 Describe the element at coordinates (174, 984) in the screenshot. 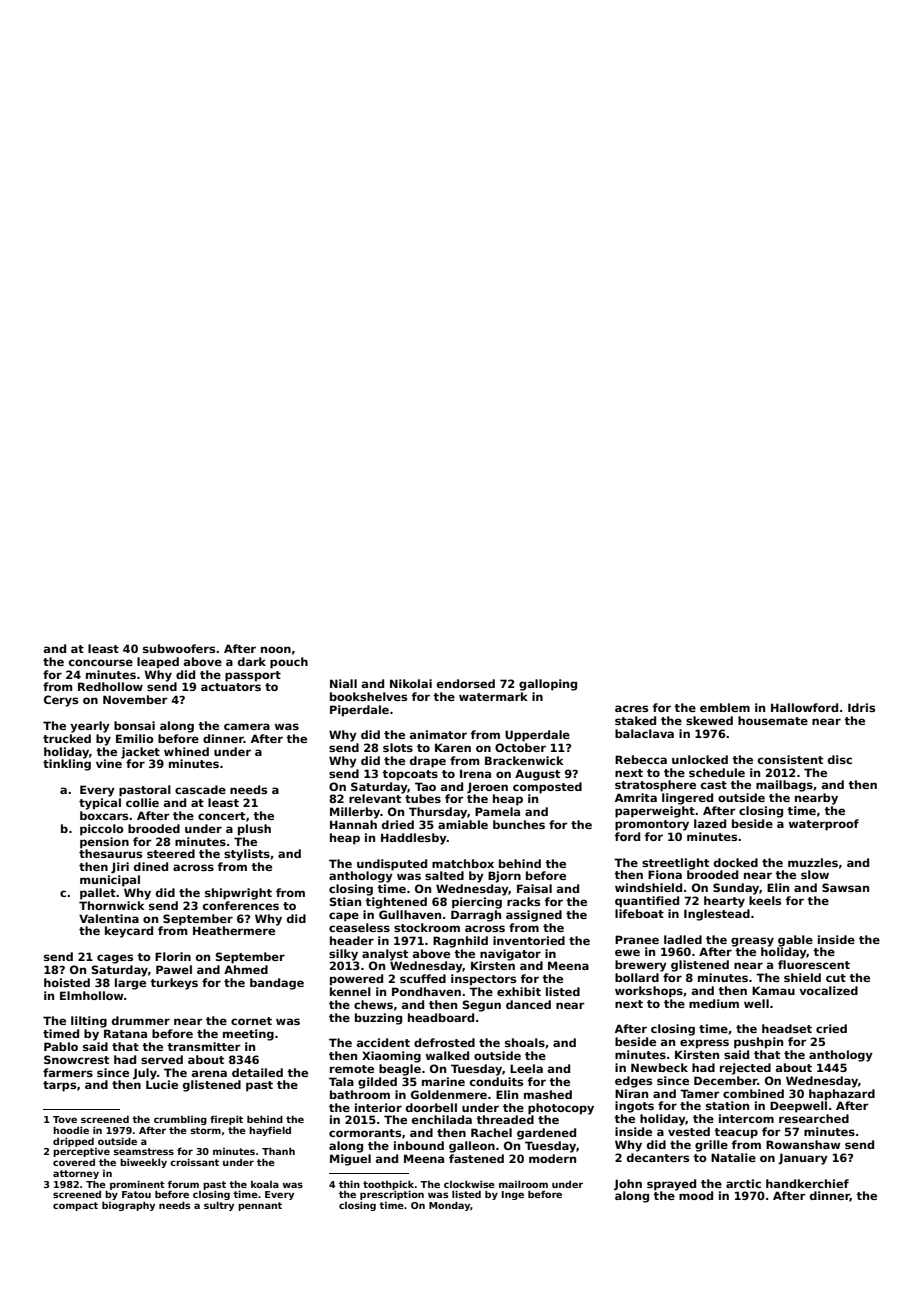

I see `turkeys` at that location.
